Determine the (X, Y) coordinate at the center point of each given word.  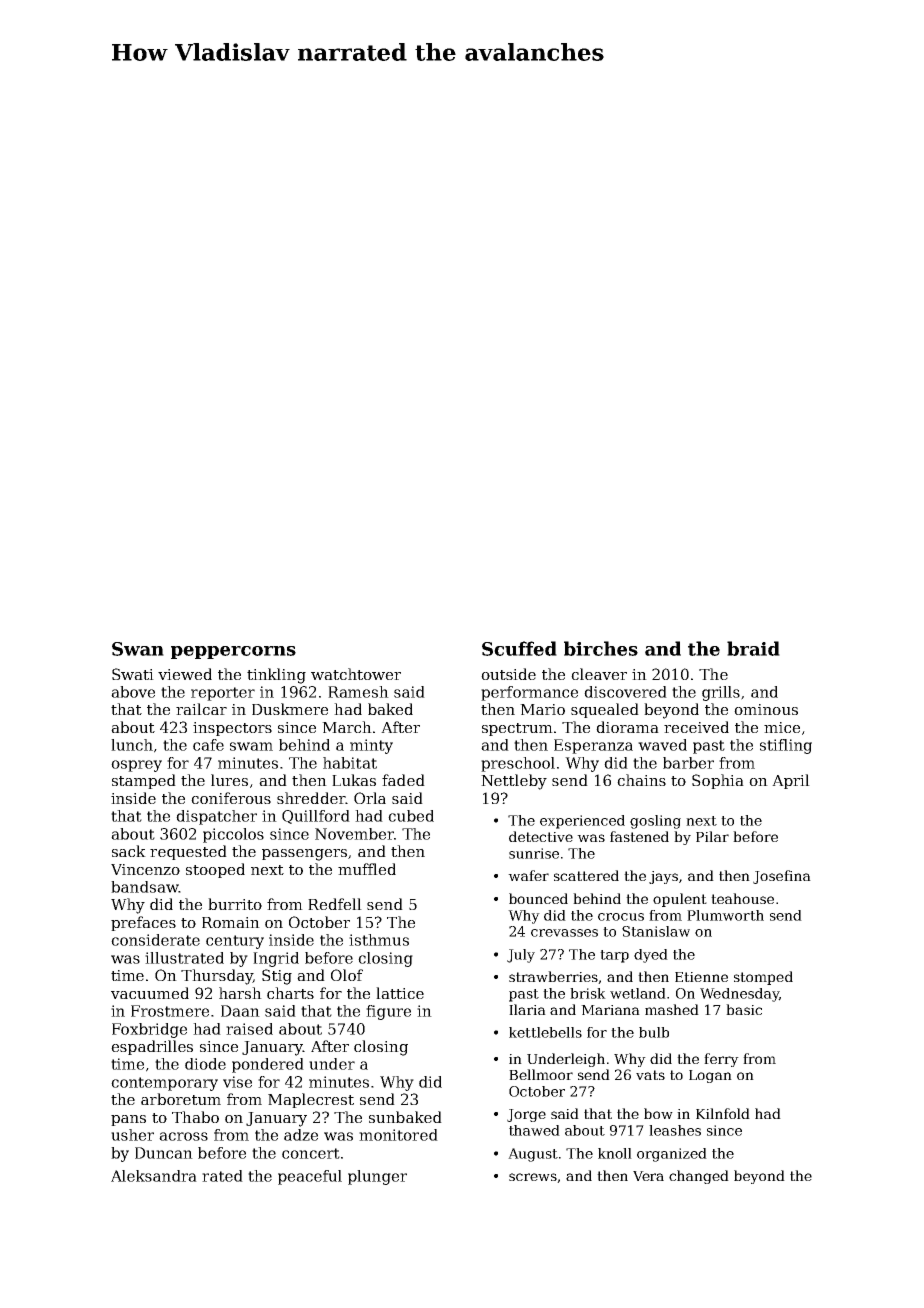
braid (753, 648)
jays (663, 877)
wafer (528, 875)
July (521, 956)
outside (508, 674)
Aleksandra (154, 1176)
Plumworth (725, 915)
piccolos (233, 835)
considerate (155, 940)
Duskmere (290, 709)
